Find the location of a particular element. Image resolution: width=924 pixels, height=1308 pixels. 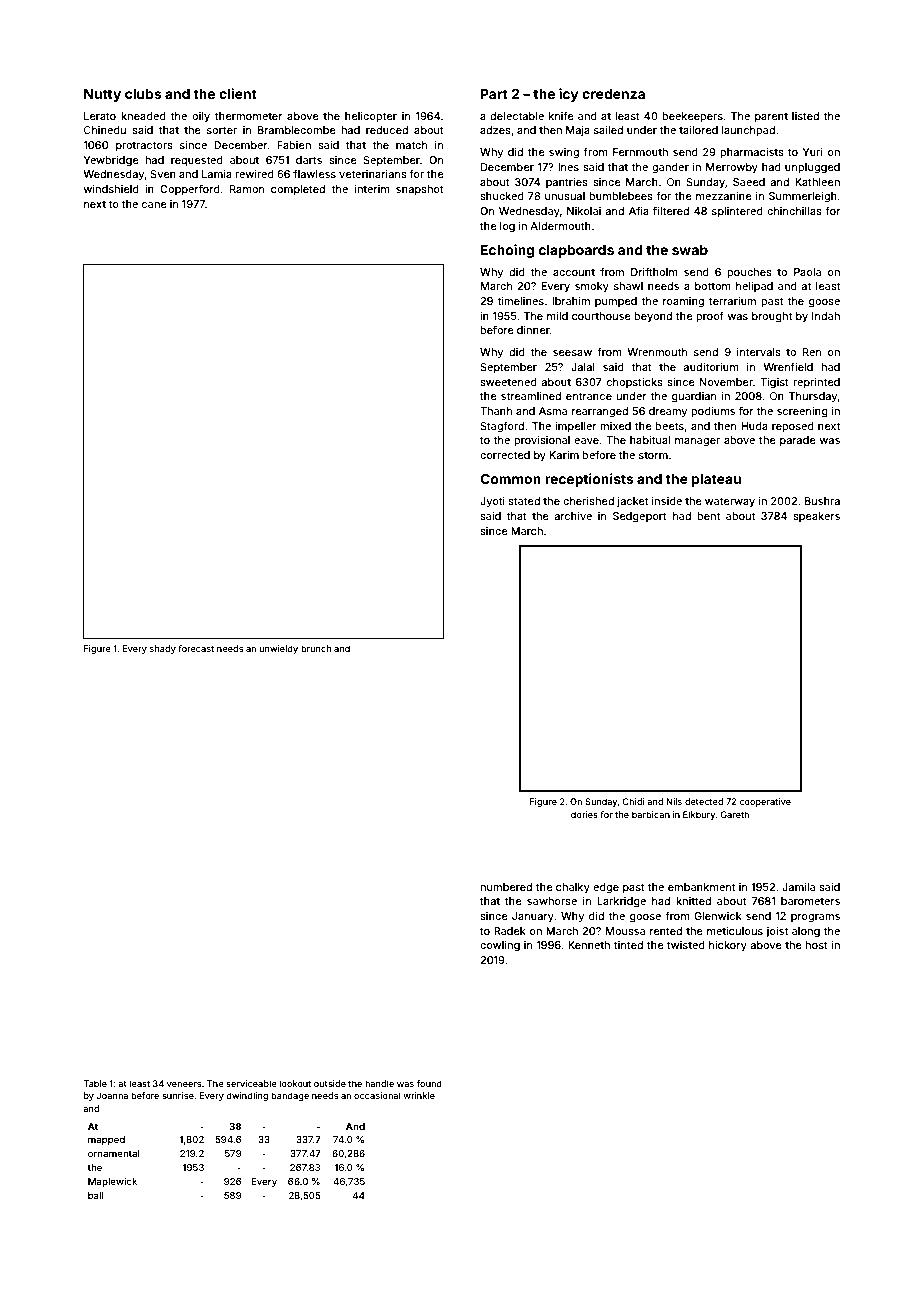

client is located at coordinates (238, 93).
